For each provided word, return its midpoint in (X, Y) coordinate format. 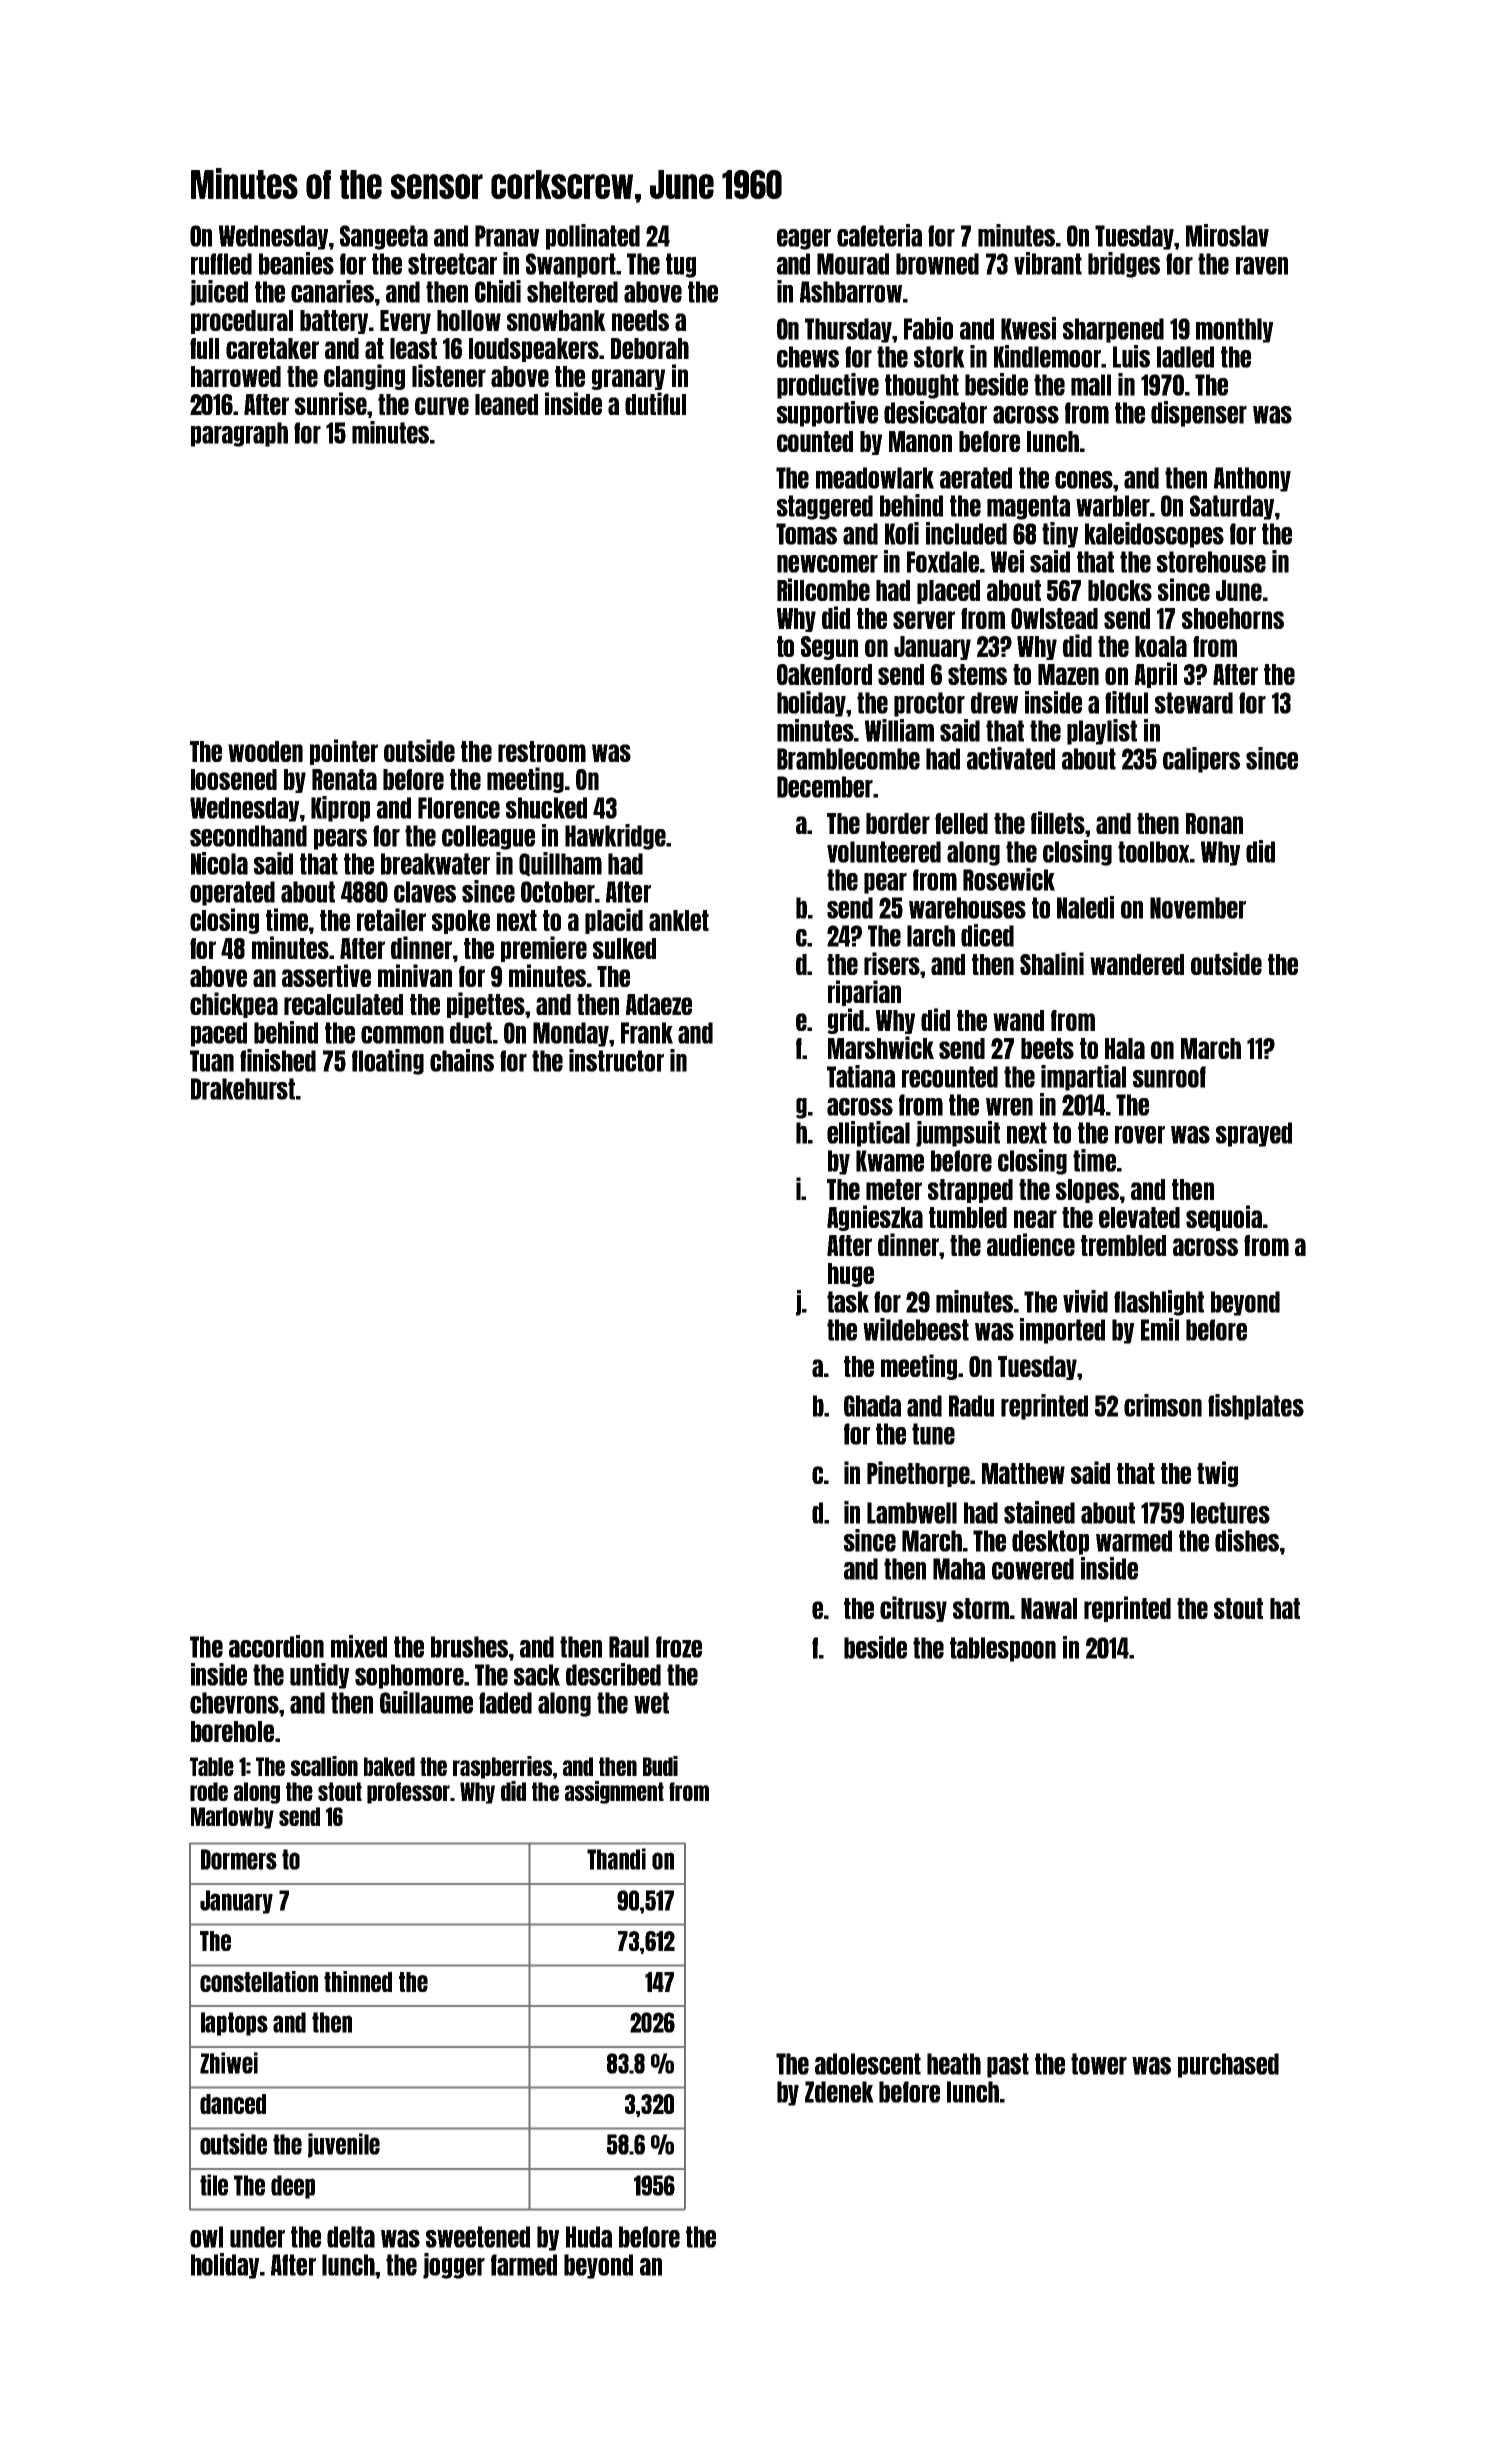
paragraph (239, 434)
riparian (864, 993)
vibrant (1048, 263)
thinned (358, 1981)
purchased (1228, 2065)
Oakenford (824, 674)
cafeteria (879, 235)
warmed (1134, 1541)
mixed (359, 1646)
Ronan (1214, 823)
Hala (1125, 1048)
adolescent (868, 2064)
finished (278, 1060)
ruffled (221, 264)
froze (679, 1647)
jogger (454, 2266)
